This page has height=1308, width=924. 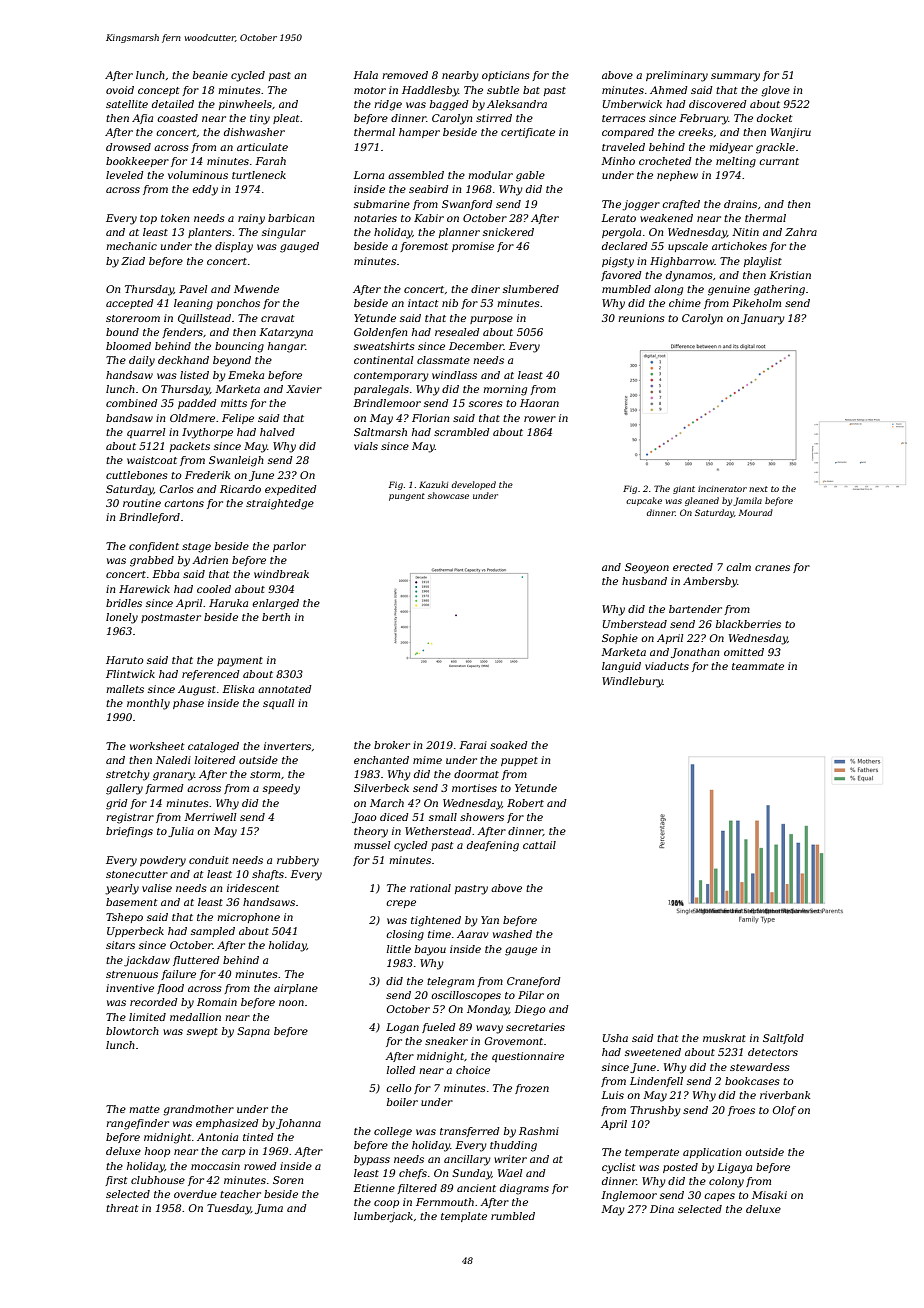 What do you see at coordinates (620, 639) in the page?
I see `Sophie` at bounding box center [620, 639].
